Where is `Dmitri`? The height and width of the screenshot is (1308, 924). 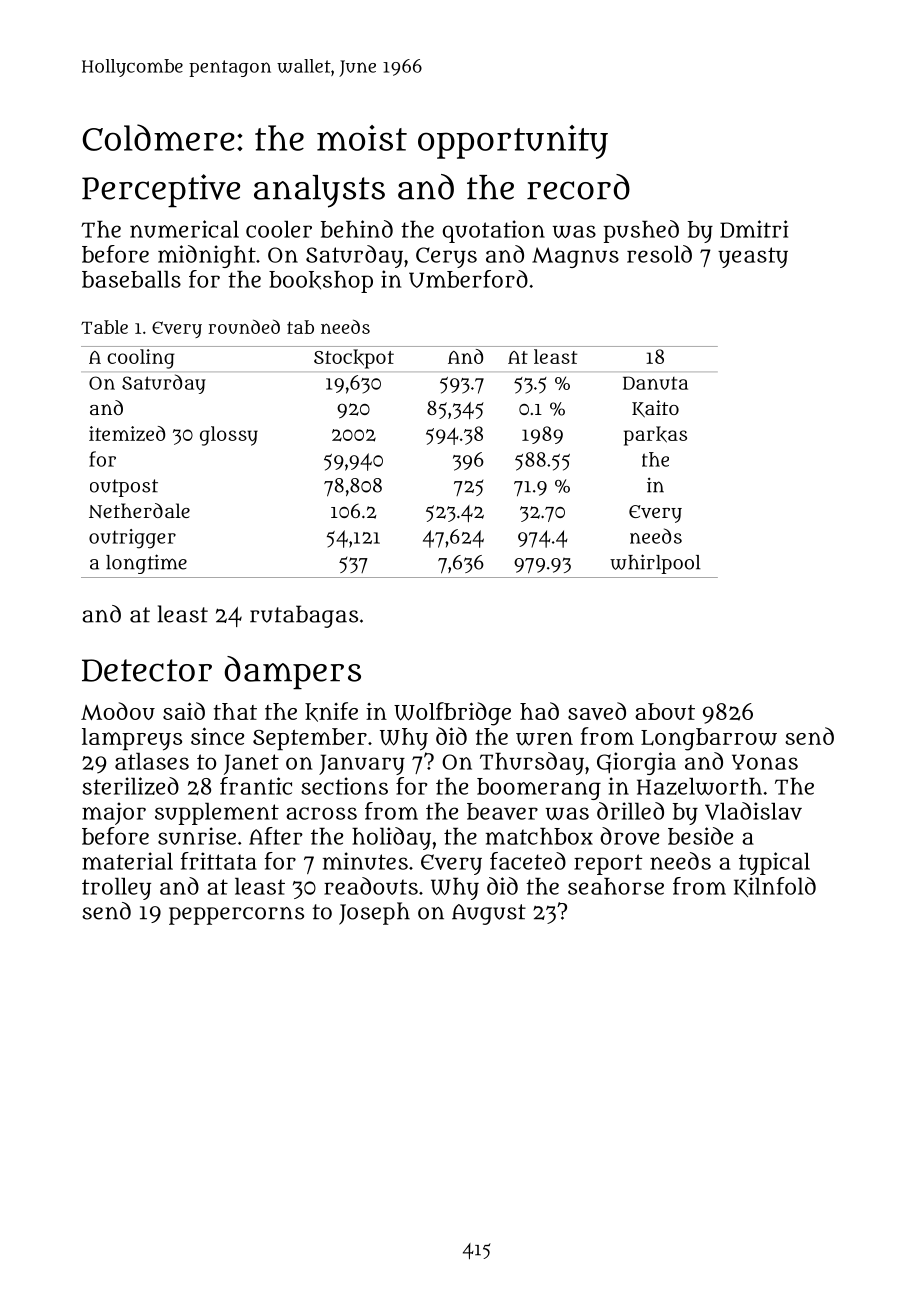 Dmitri is located at coordinates (754, 229).
